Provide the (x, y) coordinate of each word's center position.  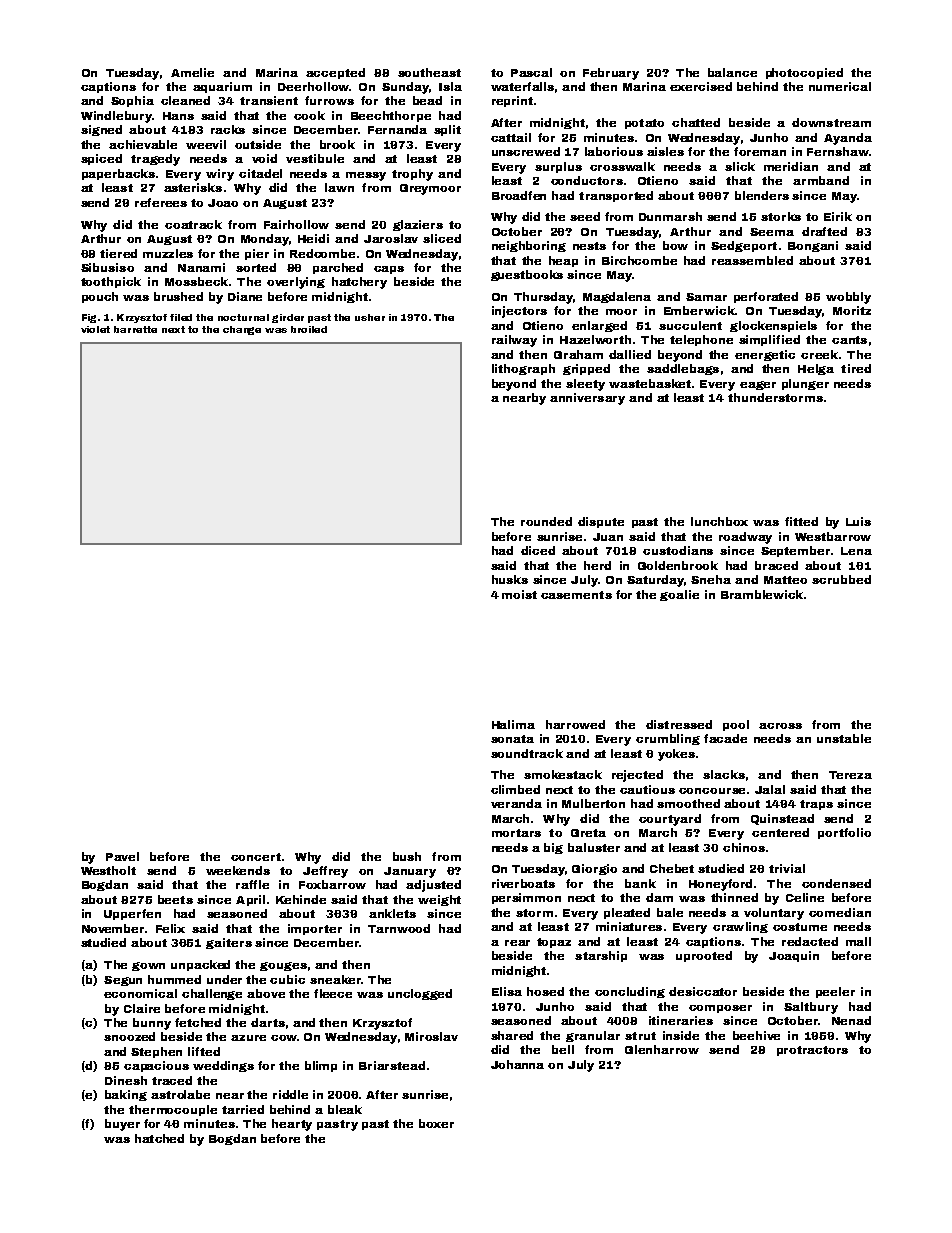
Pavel (122, 856)
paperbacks (118, 174)
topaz (554, 943)
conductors (587, 180)
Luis (858, 521)
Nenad (851, 1020)
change (242, 330)
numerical (840, 86)
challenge (212, 994)
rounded (546, 521)
